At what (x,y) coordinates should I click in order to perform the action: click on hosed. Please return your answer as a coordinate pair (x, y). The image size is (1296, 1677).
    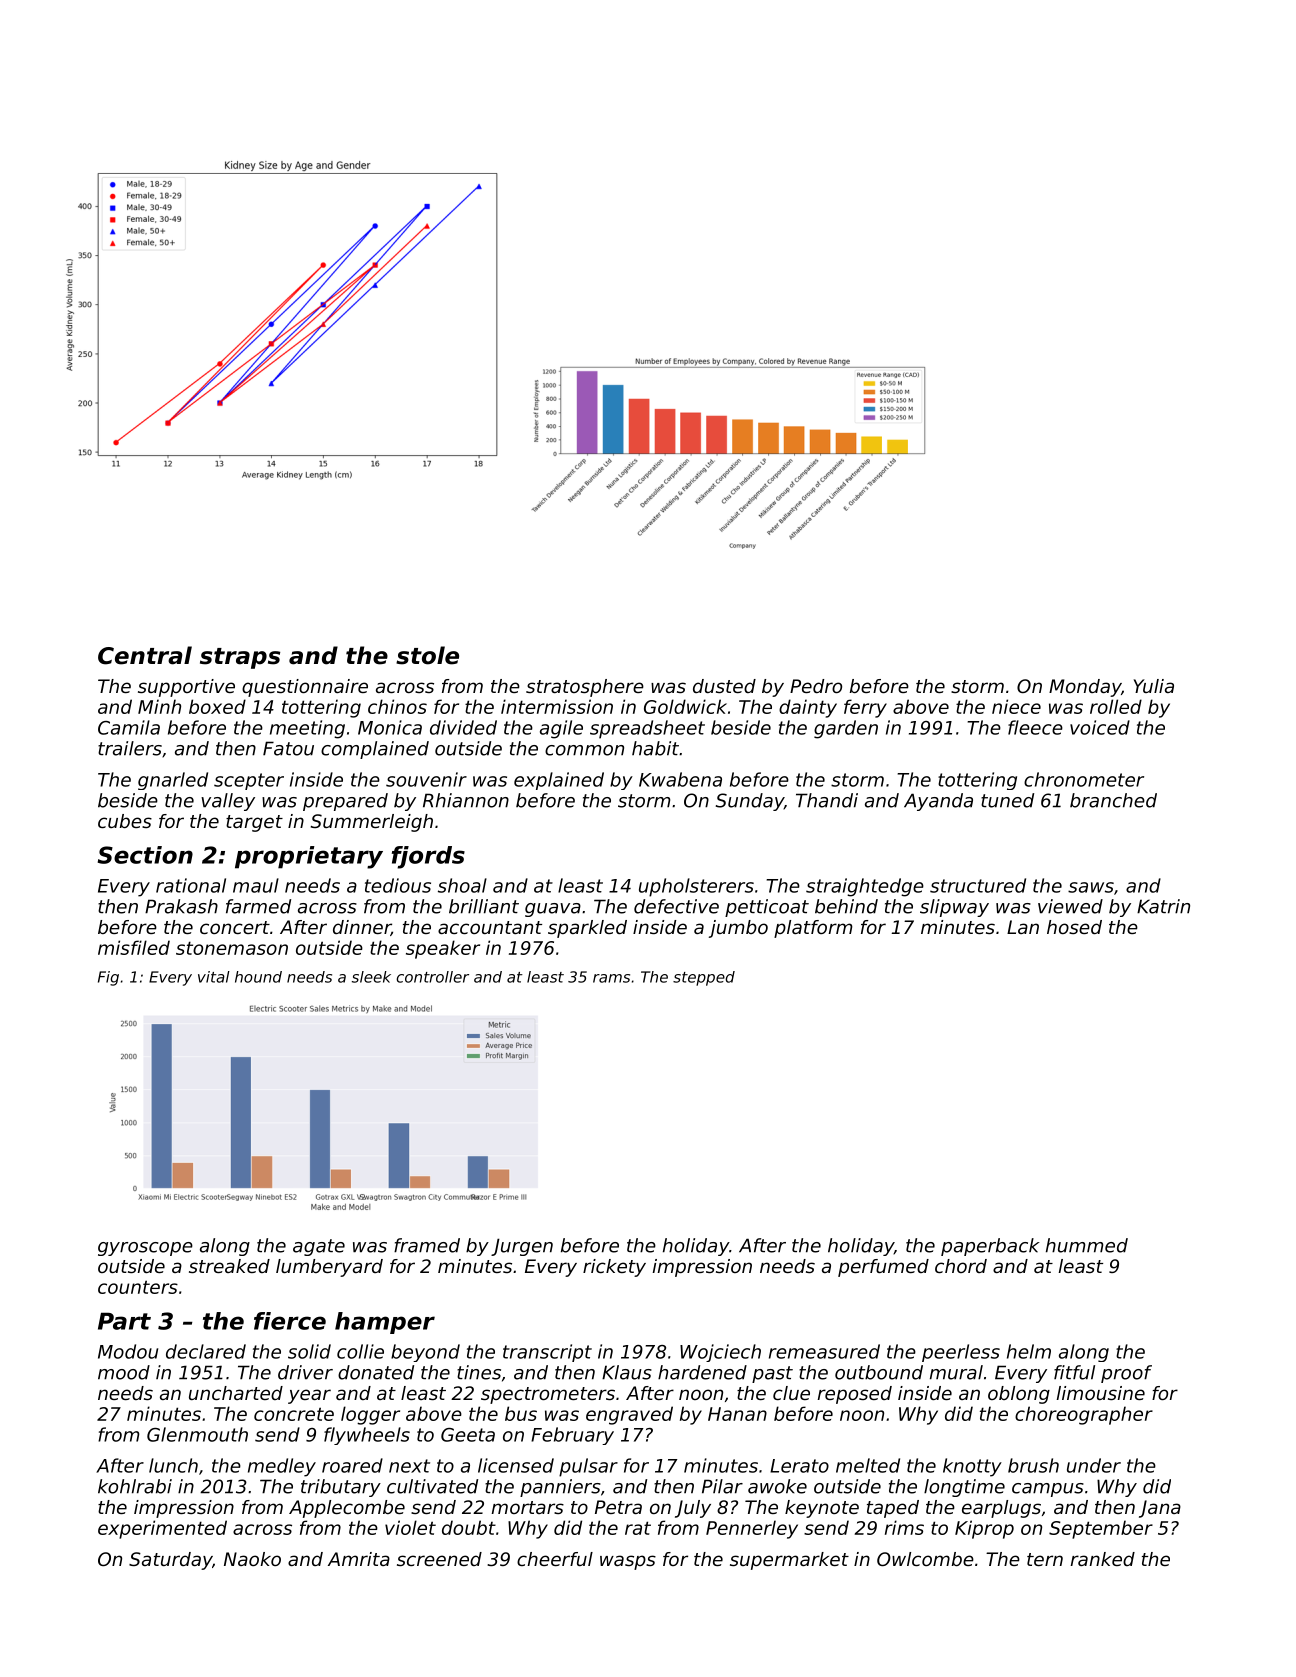
    Looking at the image, I should click on (1074, 927).
